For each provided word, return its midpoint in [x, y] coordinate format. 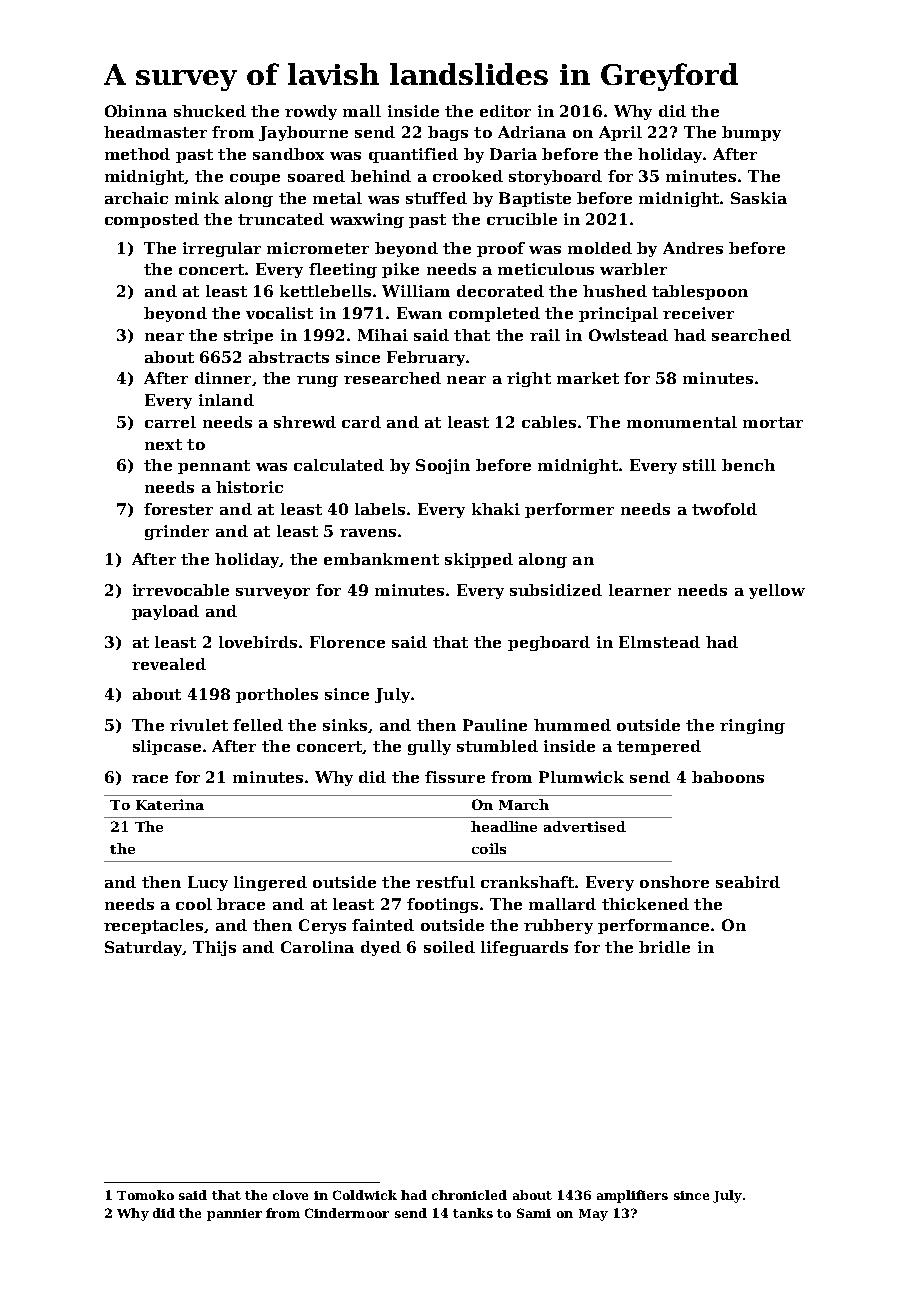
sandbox [288, 154]
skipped [479, 560]
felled [258, 725]
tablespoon [700, 292]
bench [748, 465]
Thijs [214, 948]
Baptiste [535, 199]
